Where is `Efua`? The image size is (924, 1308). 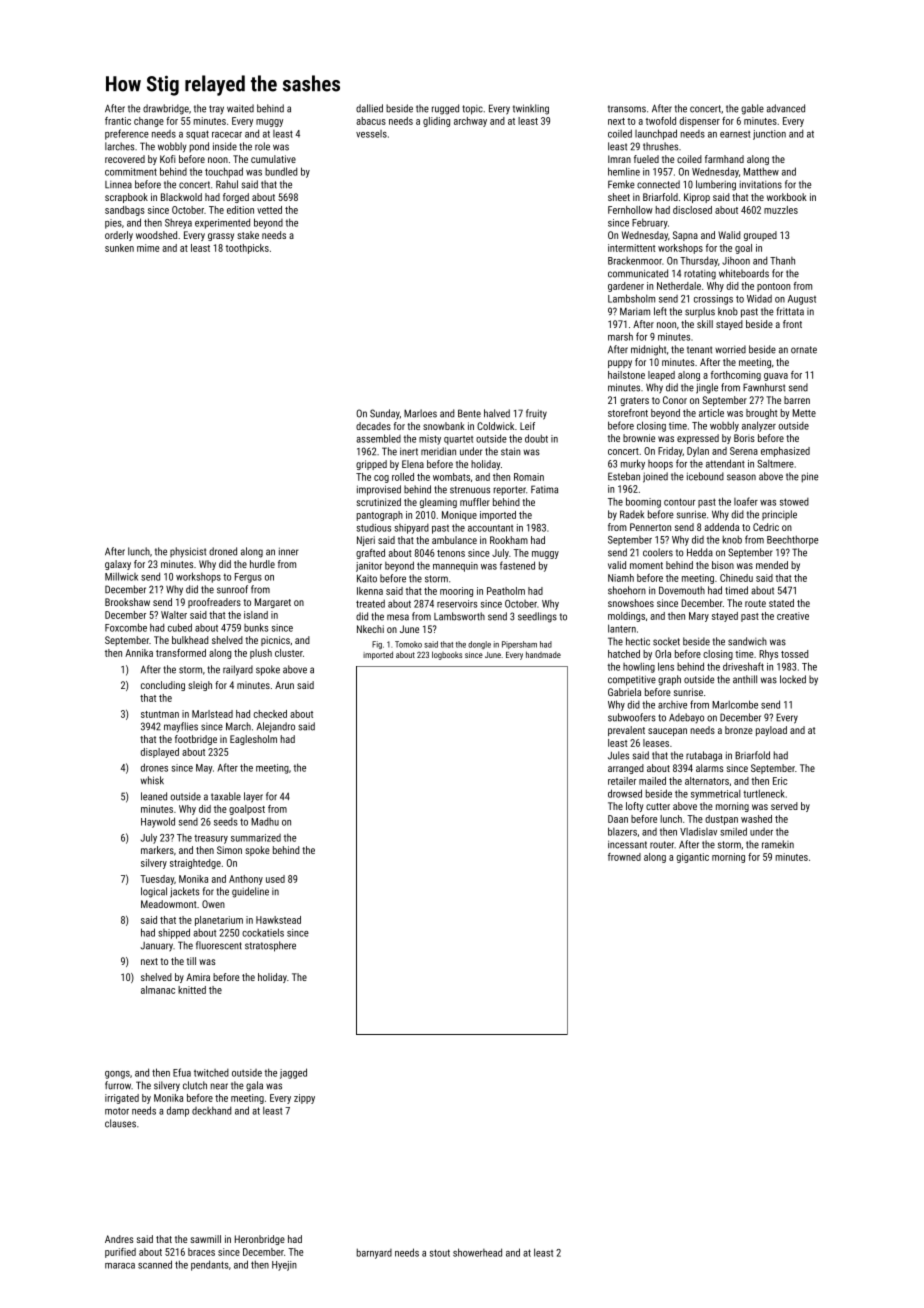
Efua is located at coordinates (182, 1072).
